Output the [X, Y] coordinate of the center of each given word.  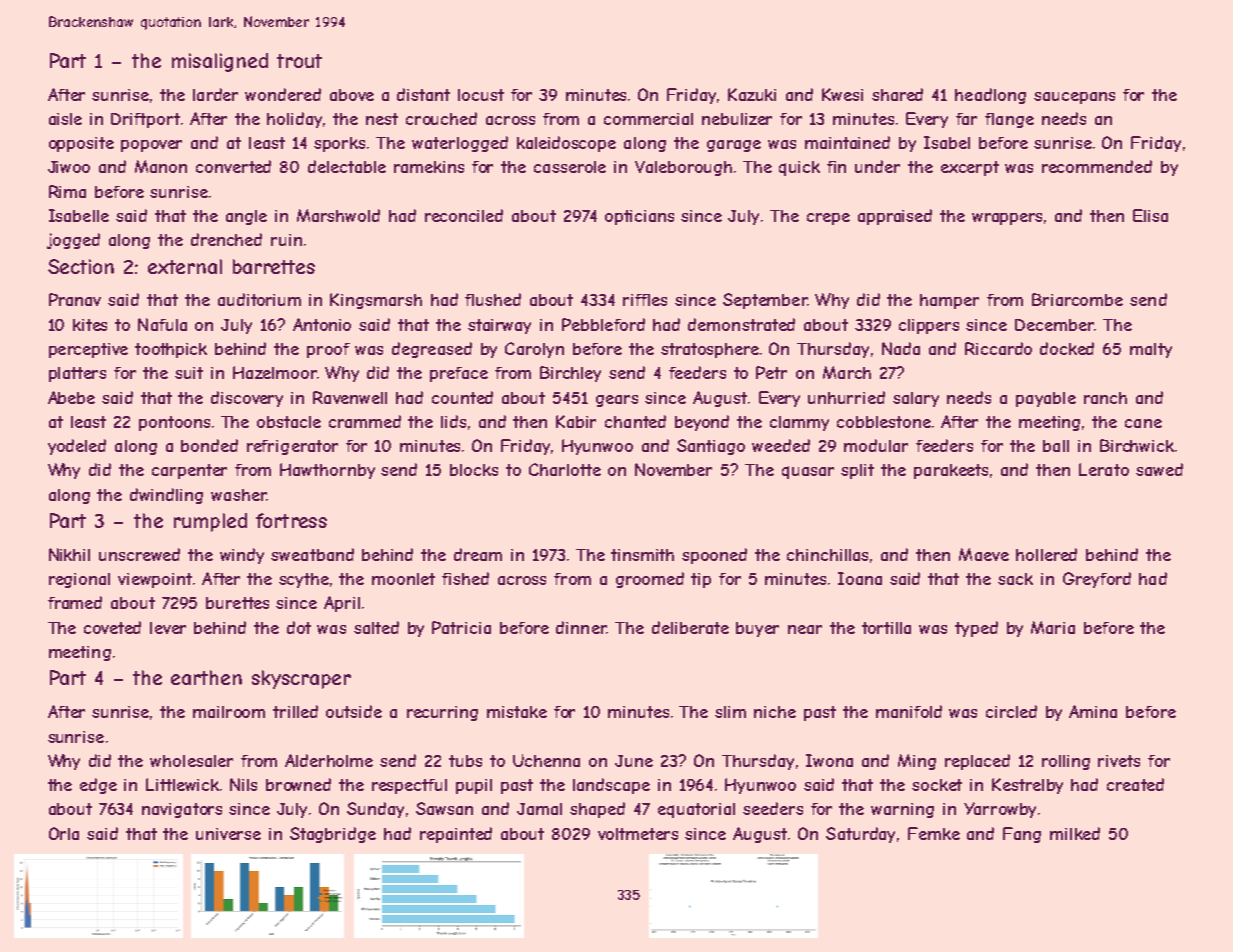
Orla [64, 833]
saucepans [1074, 98]
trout [299, 61]
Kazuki [752, 94]
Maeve [984, 554]
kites [90, 325]
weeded [781, 445]
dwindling [166, 496]
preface [459, 374]
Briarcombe [1077, 299]
